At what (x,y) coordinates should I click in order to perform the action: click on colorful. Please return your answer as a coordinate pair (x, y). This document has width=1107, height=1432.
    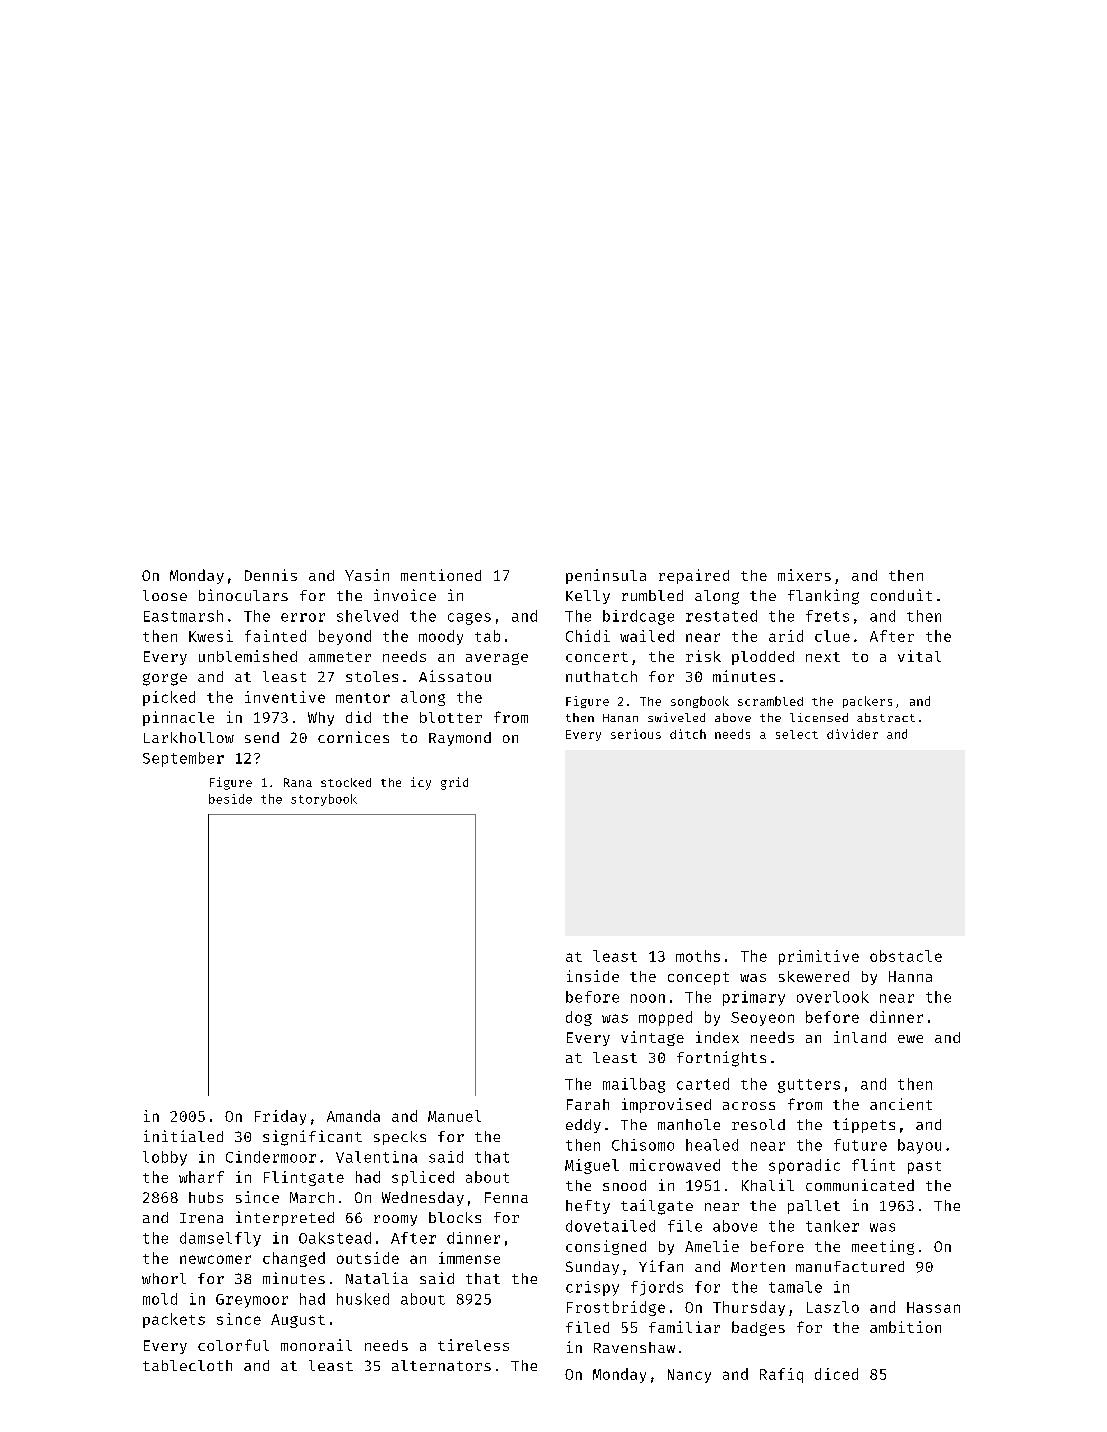
    Looking at the image, I should click on (233, 1345).
